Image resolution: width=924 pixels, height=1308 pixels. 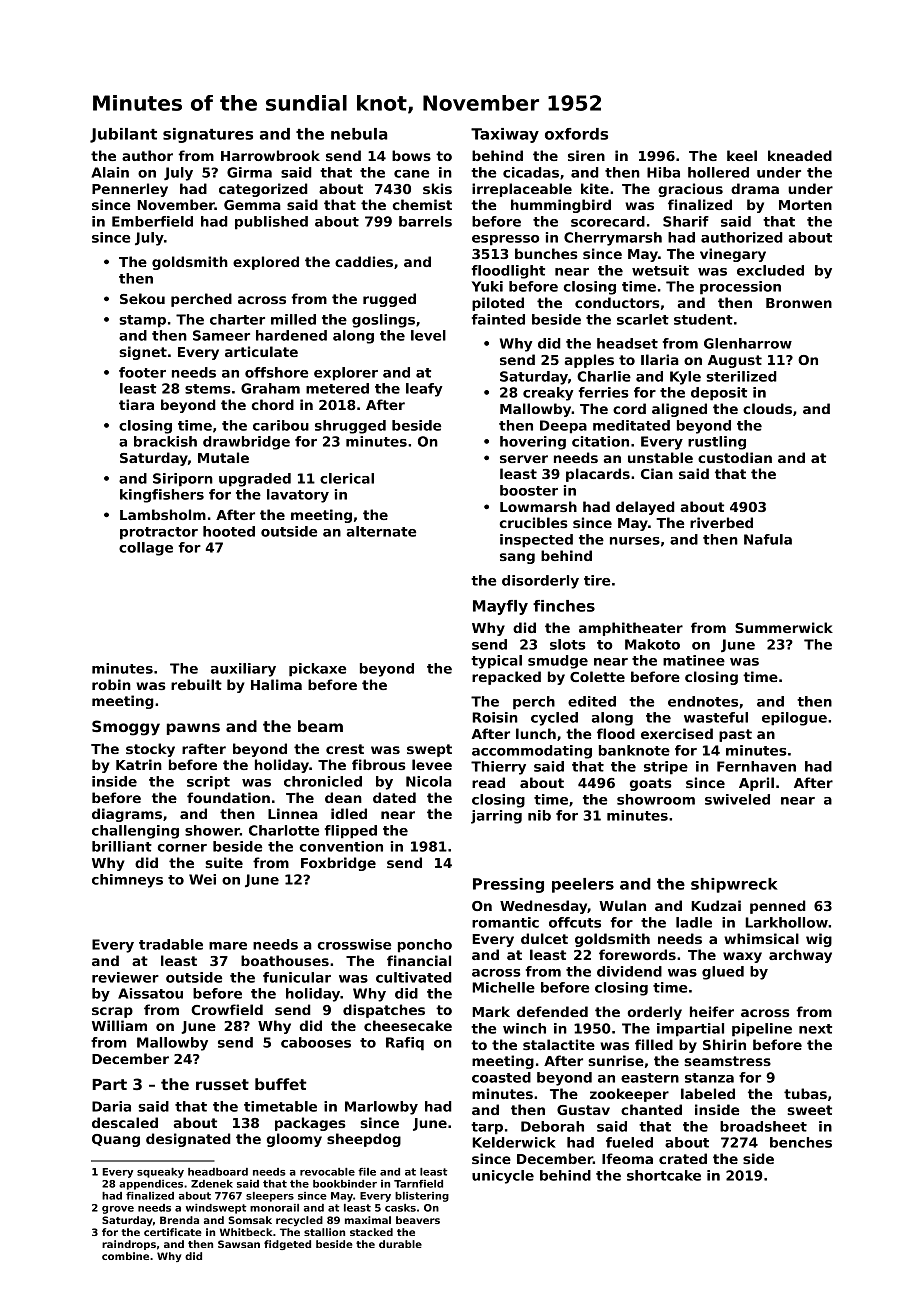 I want to click on durable, so click(x=400, y=1244).
